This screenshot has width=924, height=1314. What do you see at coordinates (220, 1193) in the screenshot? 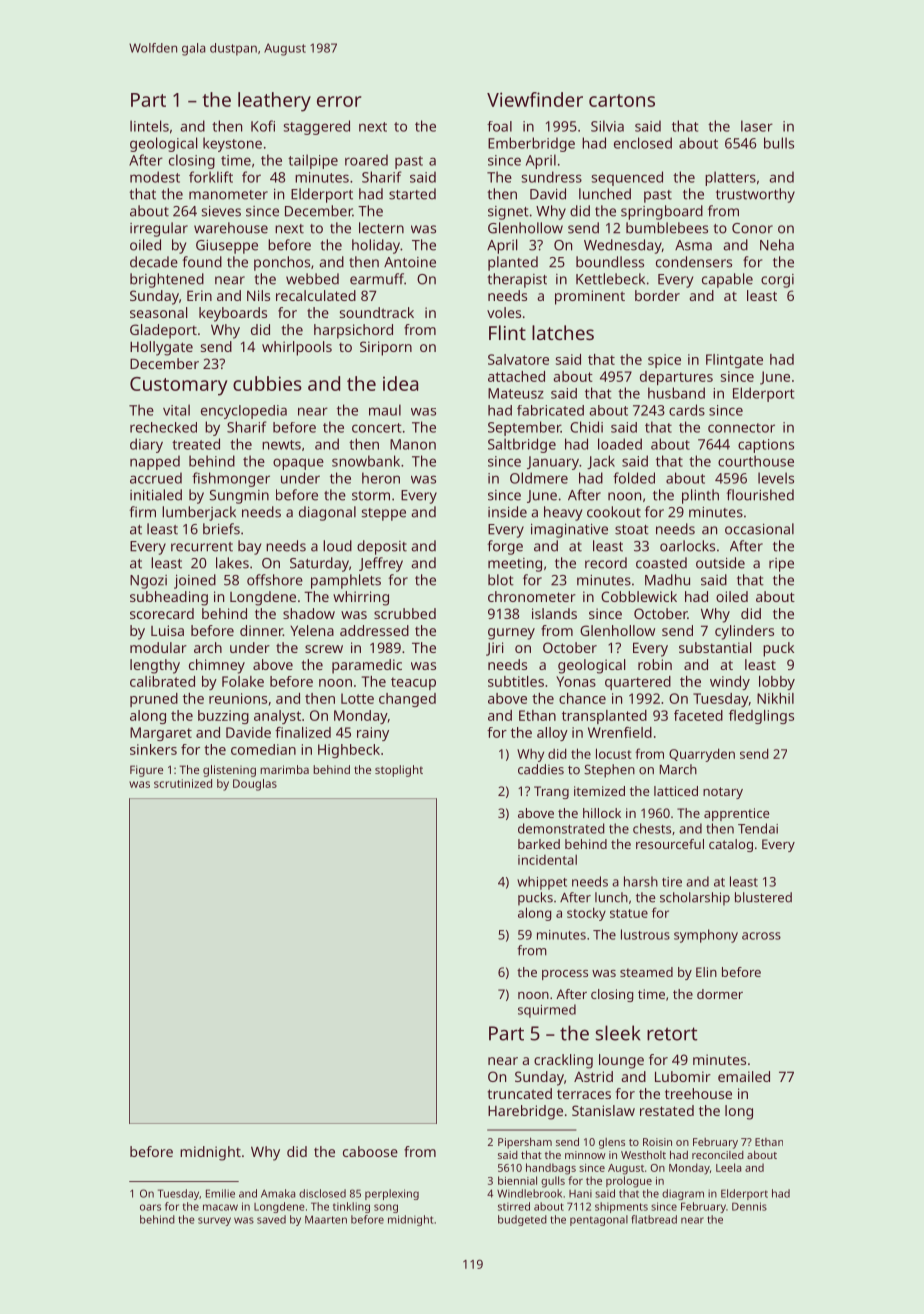
I see `Emilie` at bounding box center [220, 1193].
